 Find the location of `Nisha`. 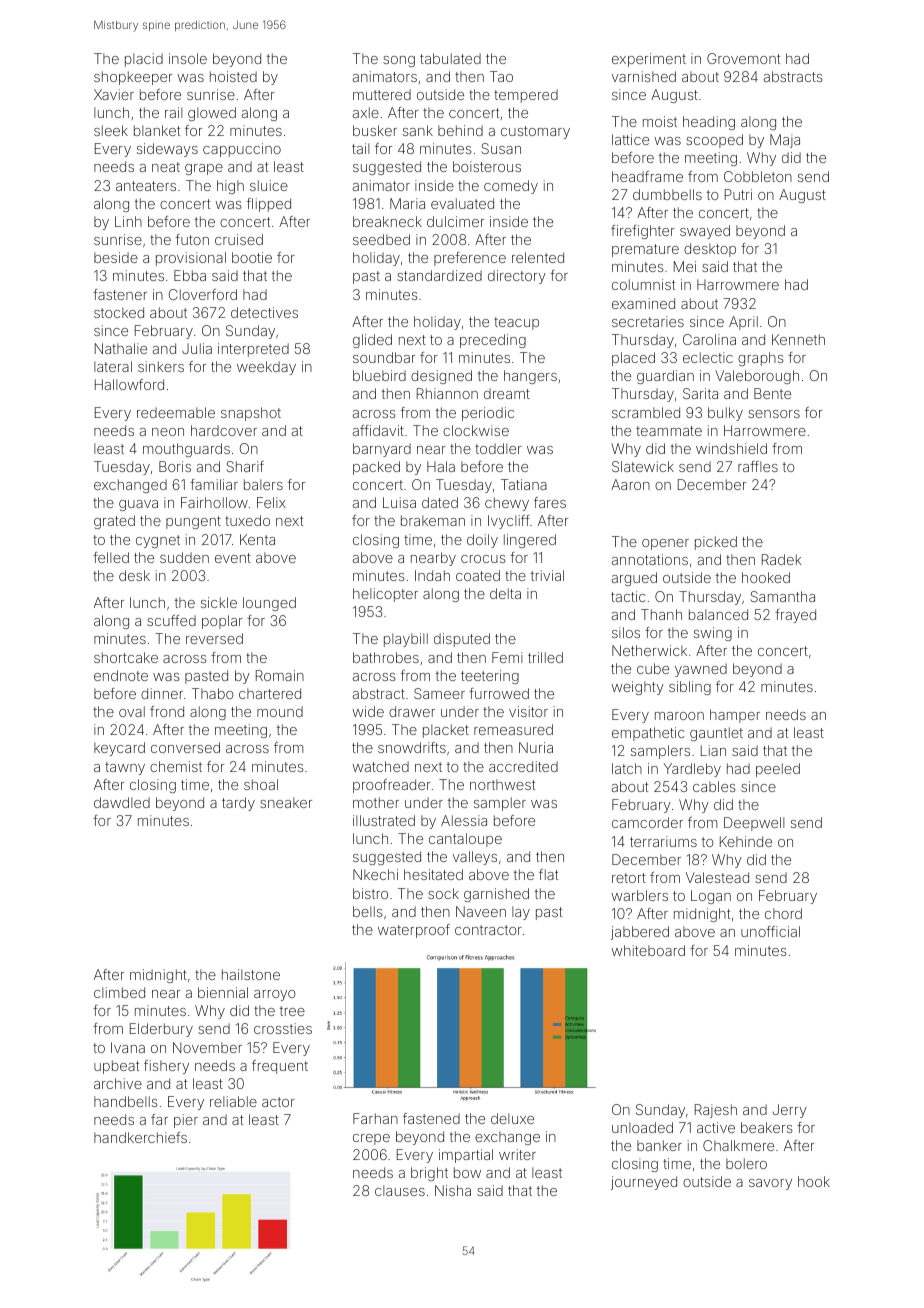

Nisha is located at coordinates (453, 1190).
